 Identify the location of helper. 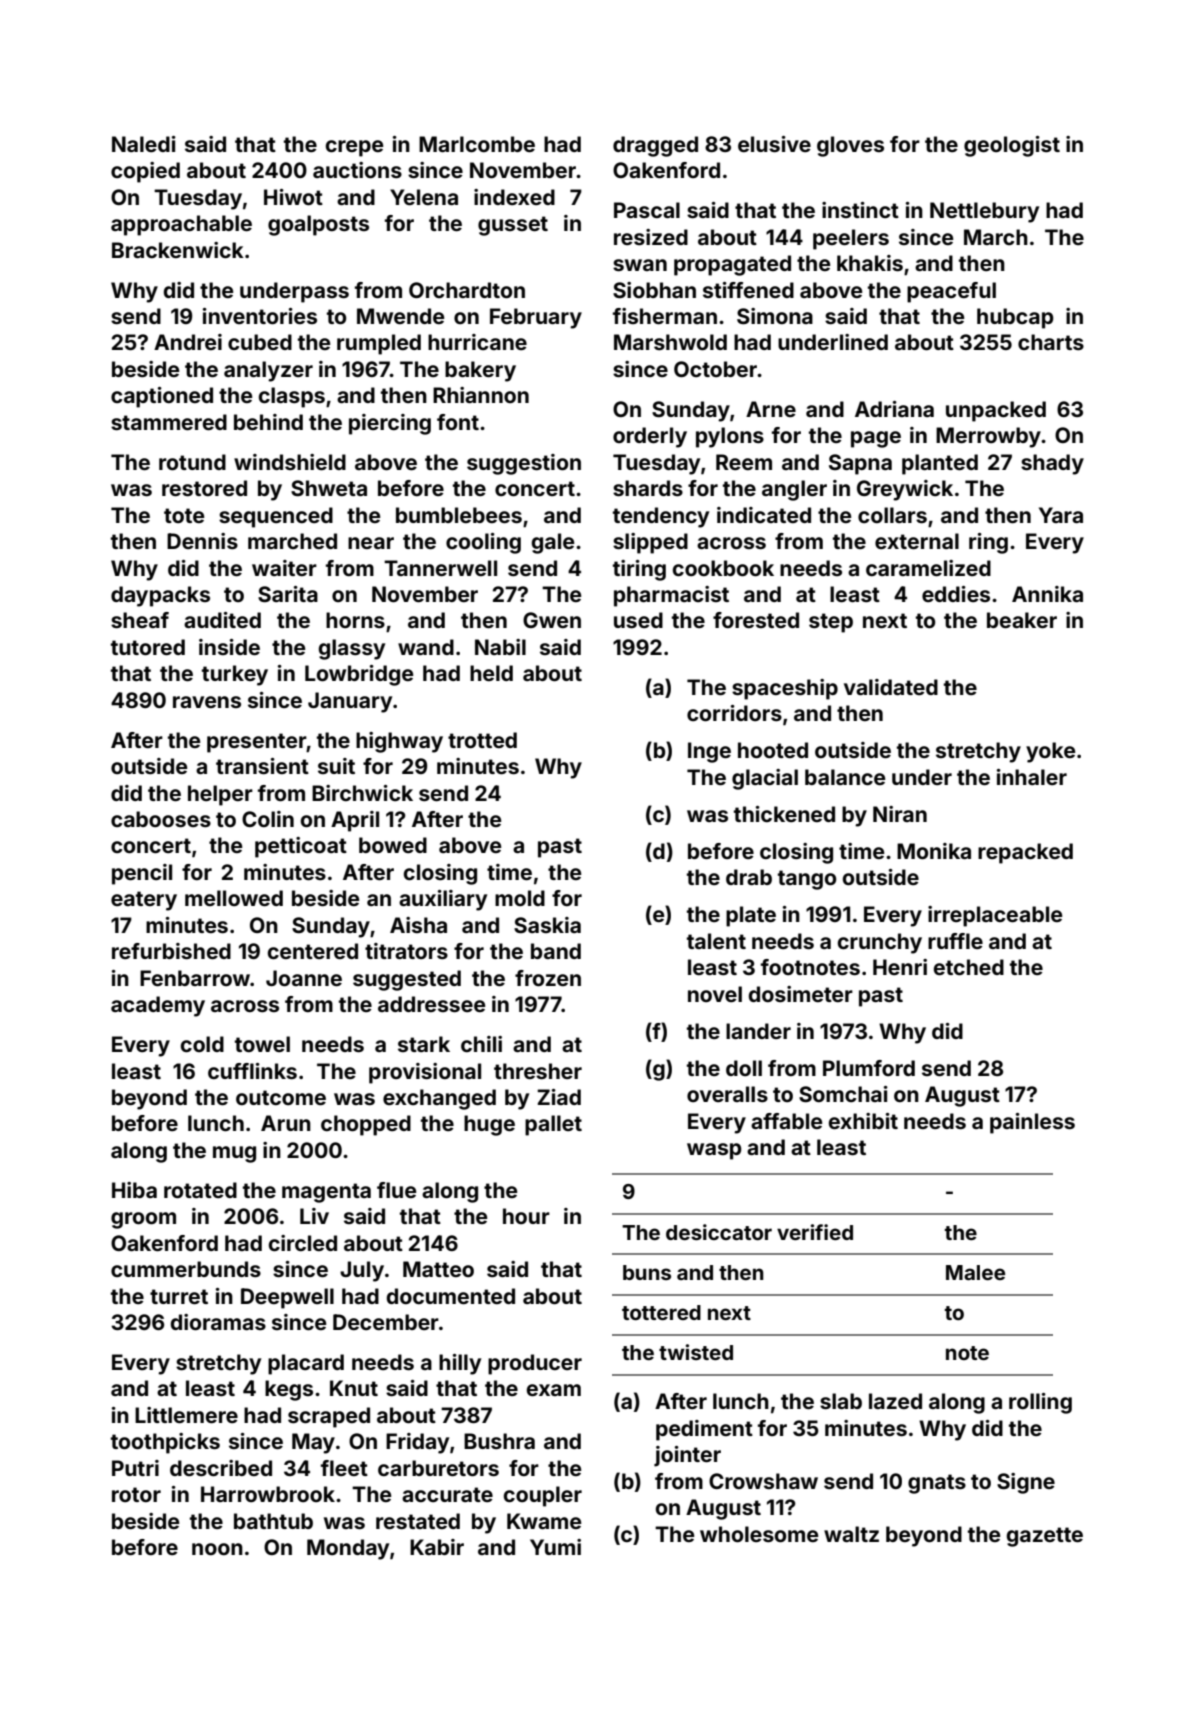
(220, 795).
